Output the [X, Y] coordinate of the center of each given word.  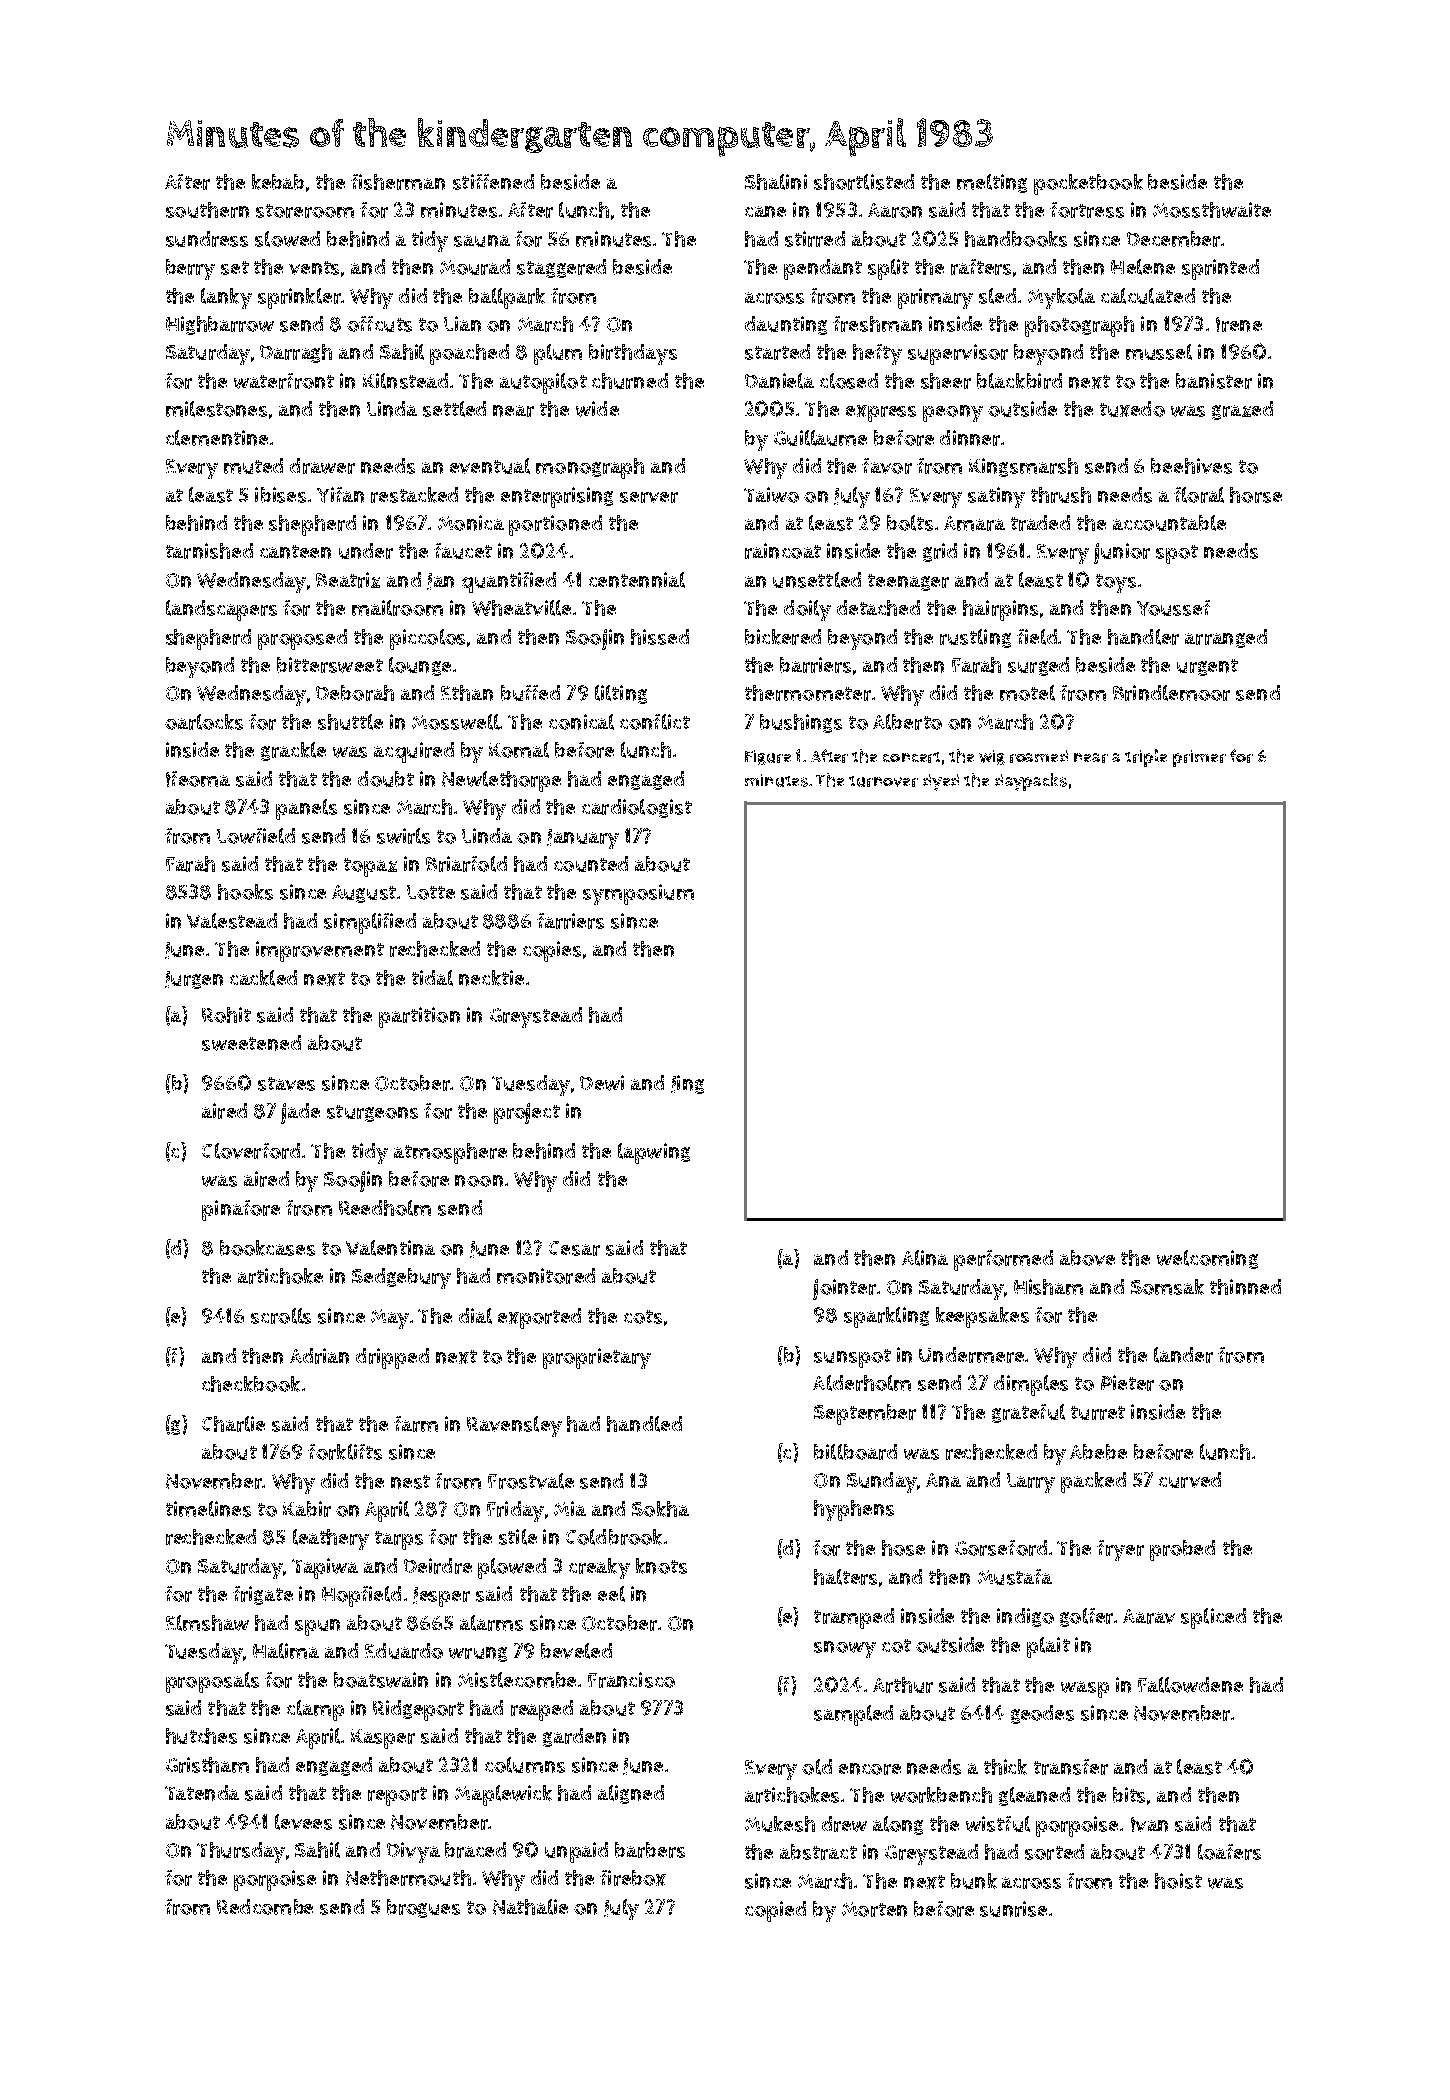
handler [1143, 637]
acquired [414, 752]
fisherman [398, 182]
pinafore [241, 1210]
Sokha [660, 1509]
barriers [815, 665]
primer [1199, 758]
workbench [941, 1795]
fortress [1087, 210]
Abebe [1098, 1452]
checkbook [251, 1384]
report [397, 1796]
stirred [815, 239]
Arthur [903, 1685]
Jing [687, 1084]
